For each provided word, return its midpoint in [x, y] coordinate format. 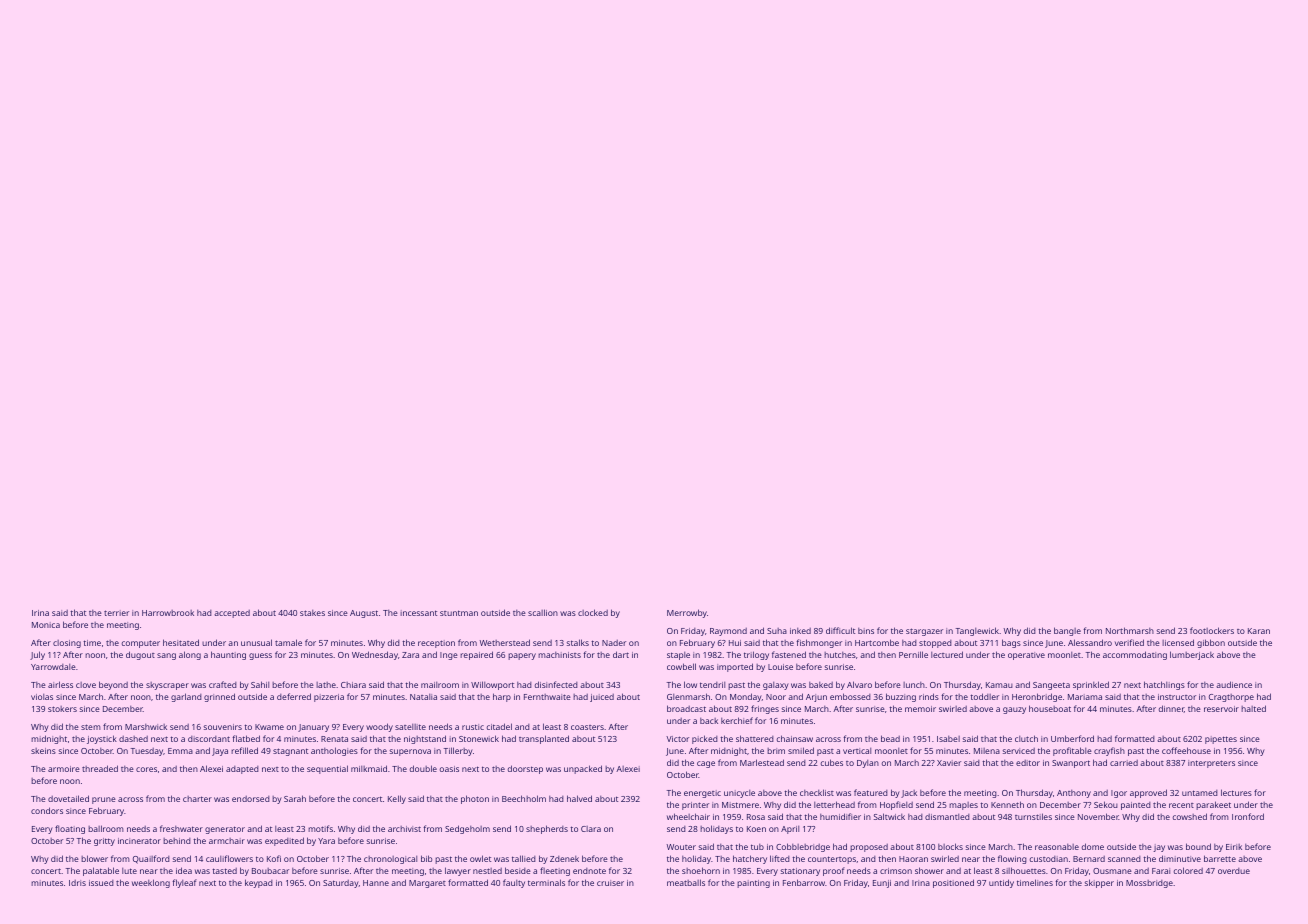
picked [705, 739]
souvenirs [223, 727]
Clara [591, 829]
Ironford [1248, 816]
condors [47, 810]
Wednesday [375, 655]
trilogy [756, 655]
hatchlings [1164, 685]
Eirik [1234, 847]
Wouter [681, 847]
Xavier [949, 763]
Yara [326, 841]
